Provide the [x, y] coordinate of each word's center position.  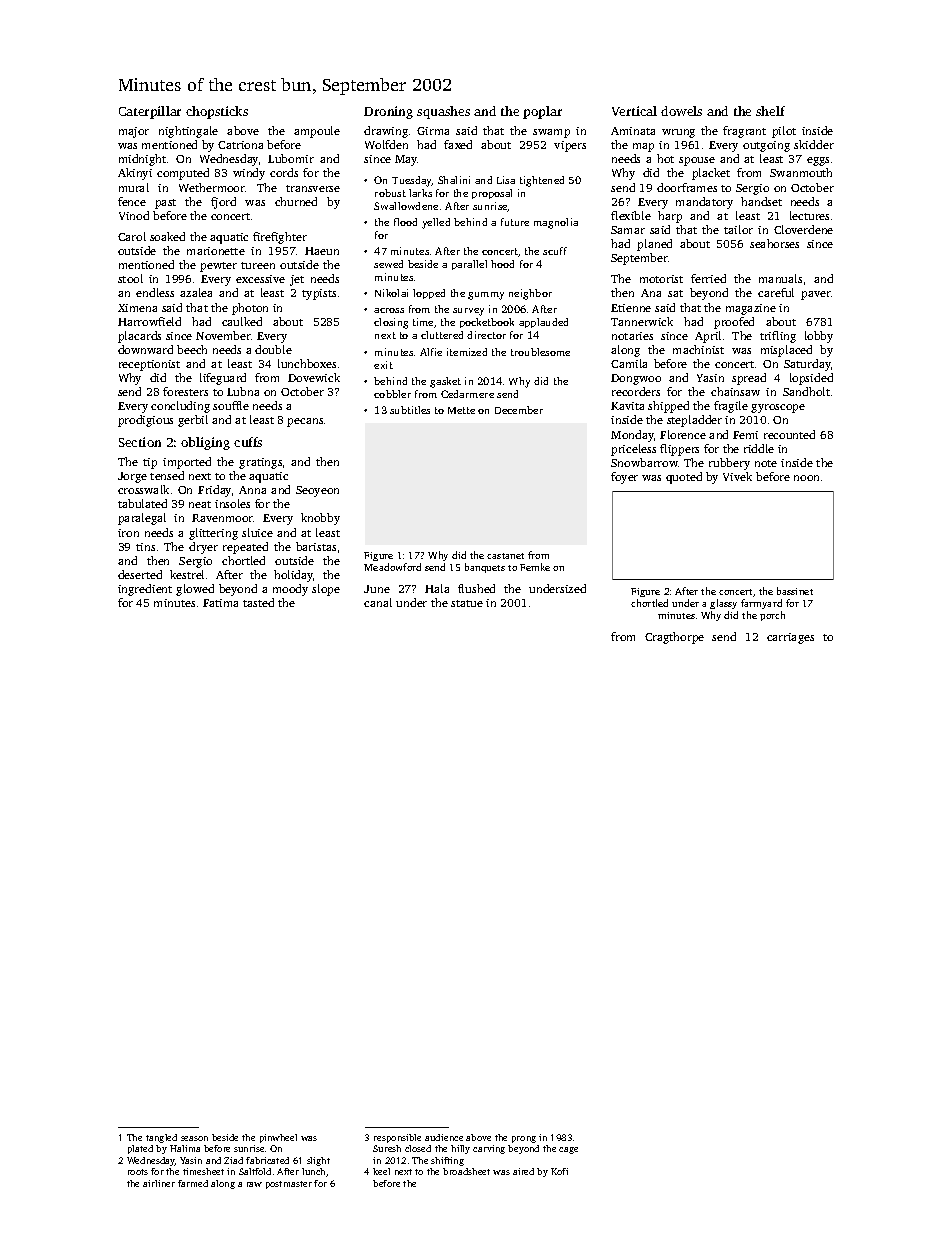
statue [467, 603]
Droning [388, 112]
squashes [443, 112]
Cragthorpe [674, 638]
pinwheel [278, 1138]
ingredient [145, 590]
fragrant [744, 132]
